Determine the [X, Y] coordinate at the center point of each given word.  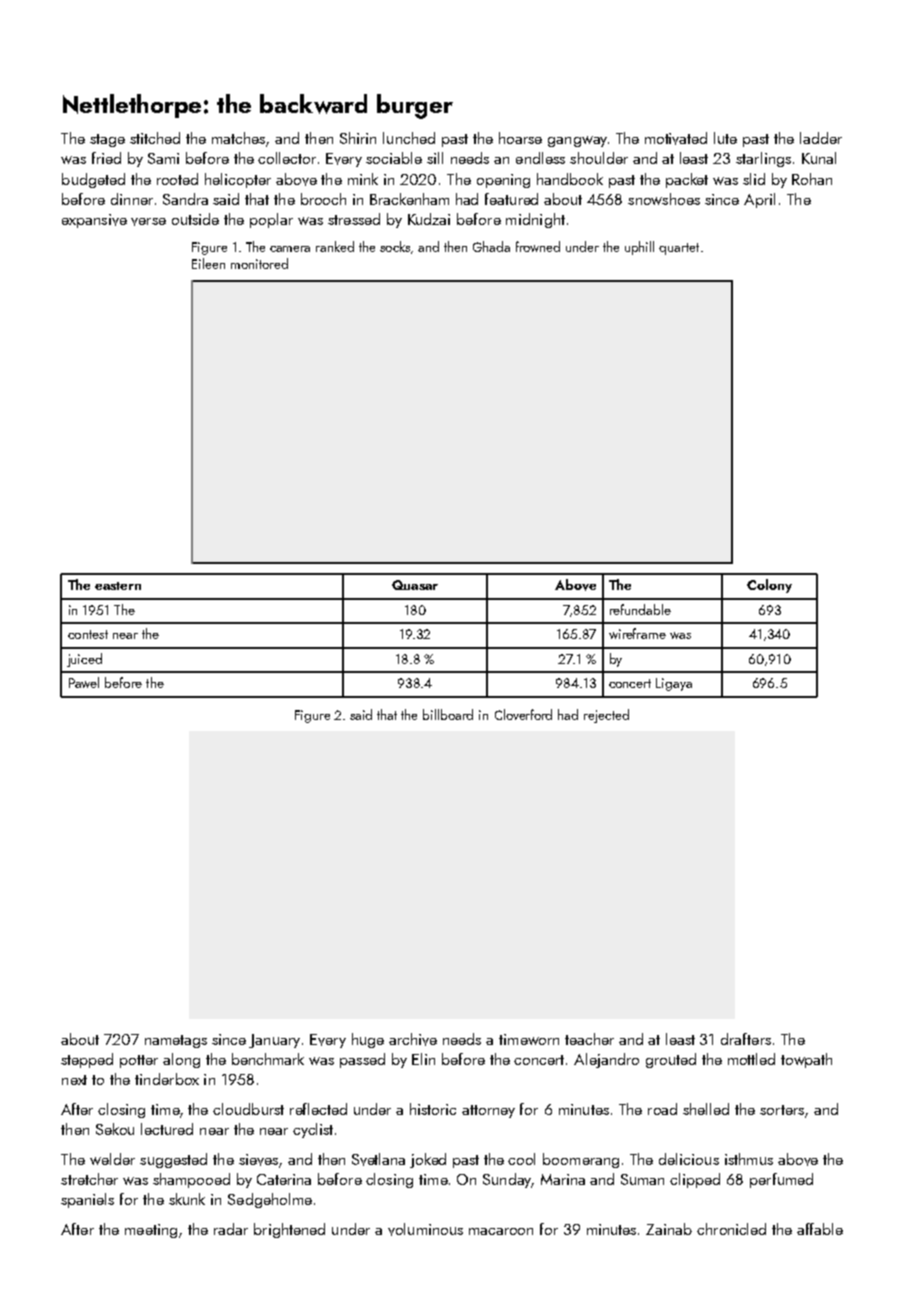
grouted [671, 1060]
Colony [769, 586]
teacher [589, 1039]
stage [107, 140]
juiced [84, 660]
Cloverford [523, 714]
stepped [87, 1060]
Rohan [812, 179]
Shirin [358, 138]
